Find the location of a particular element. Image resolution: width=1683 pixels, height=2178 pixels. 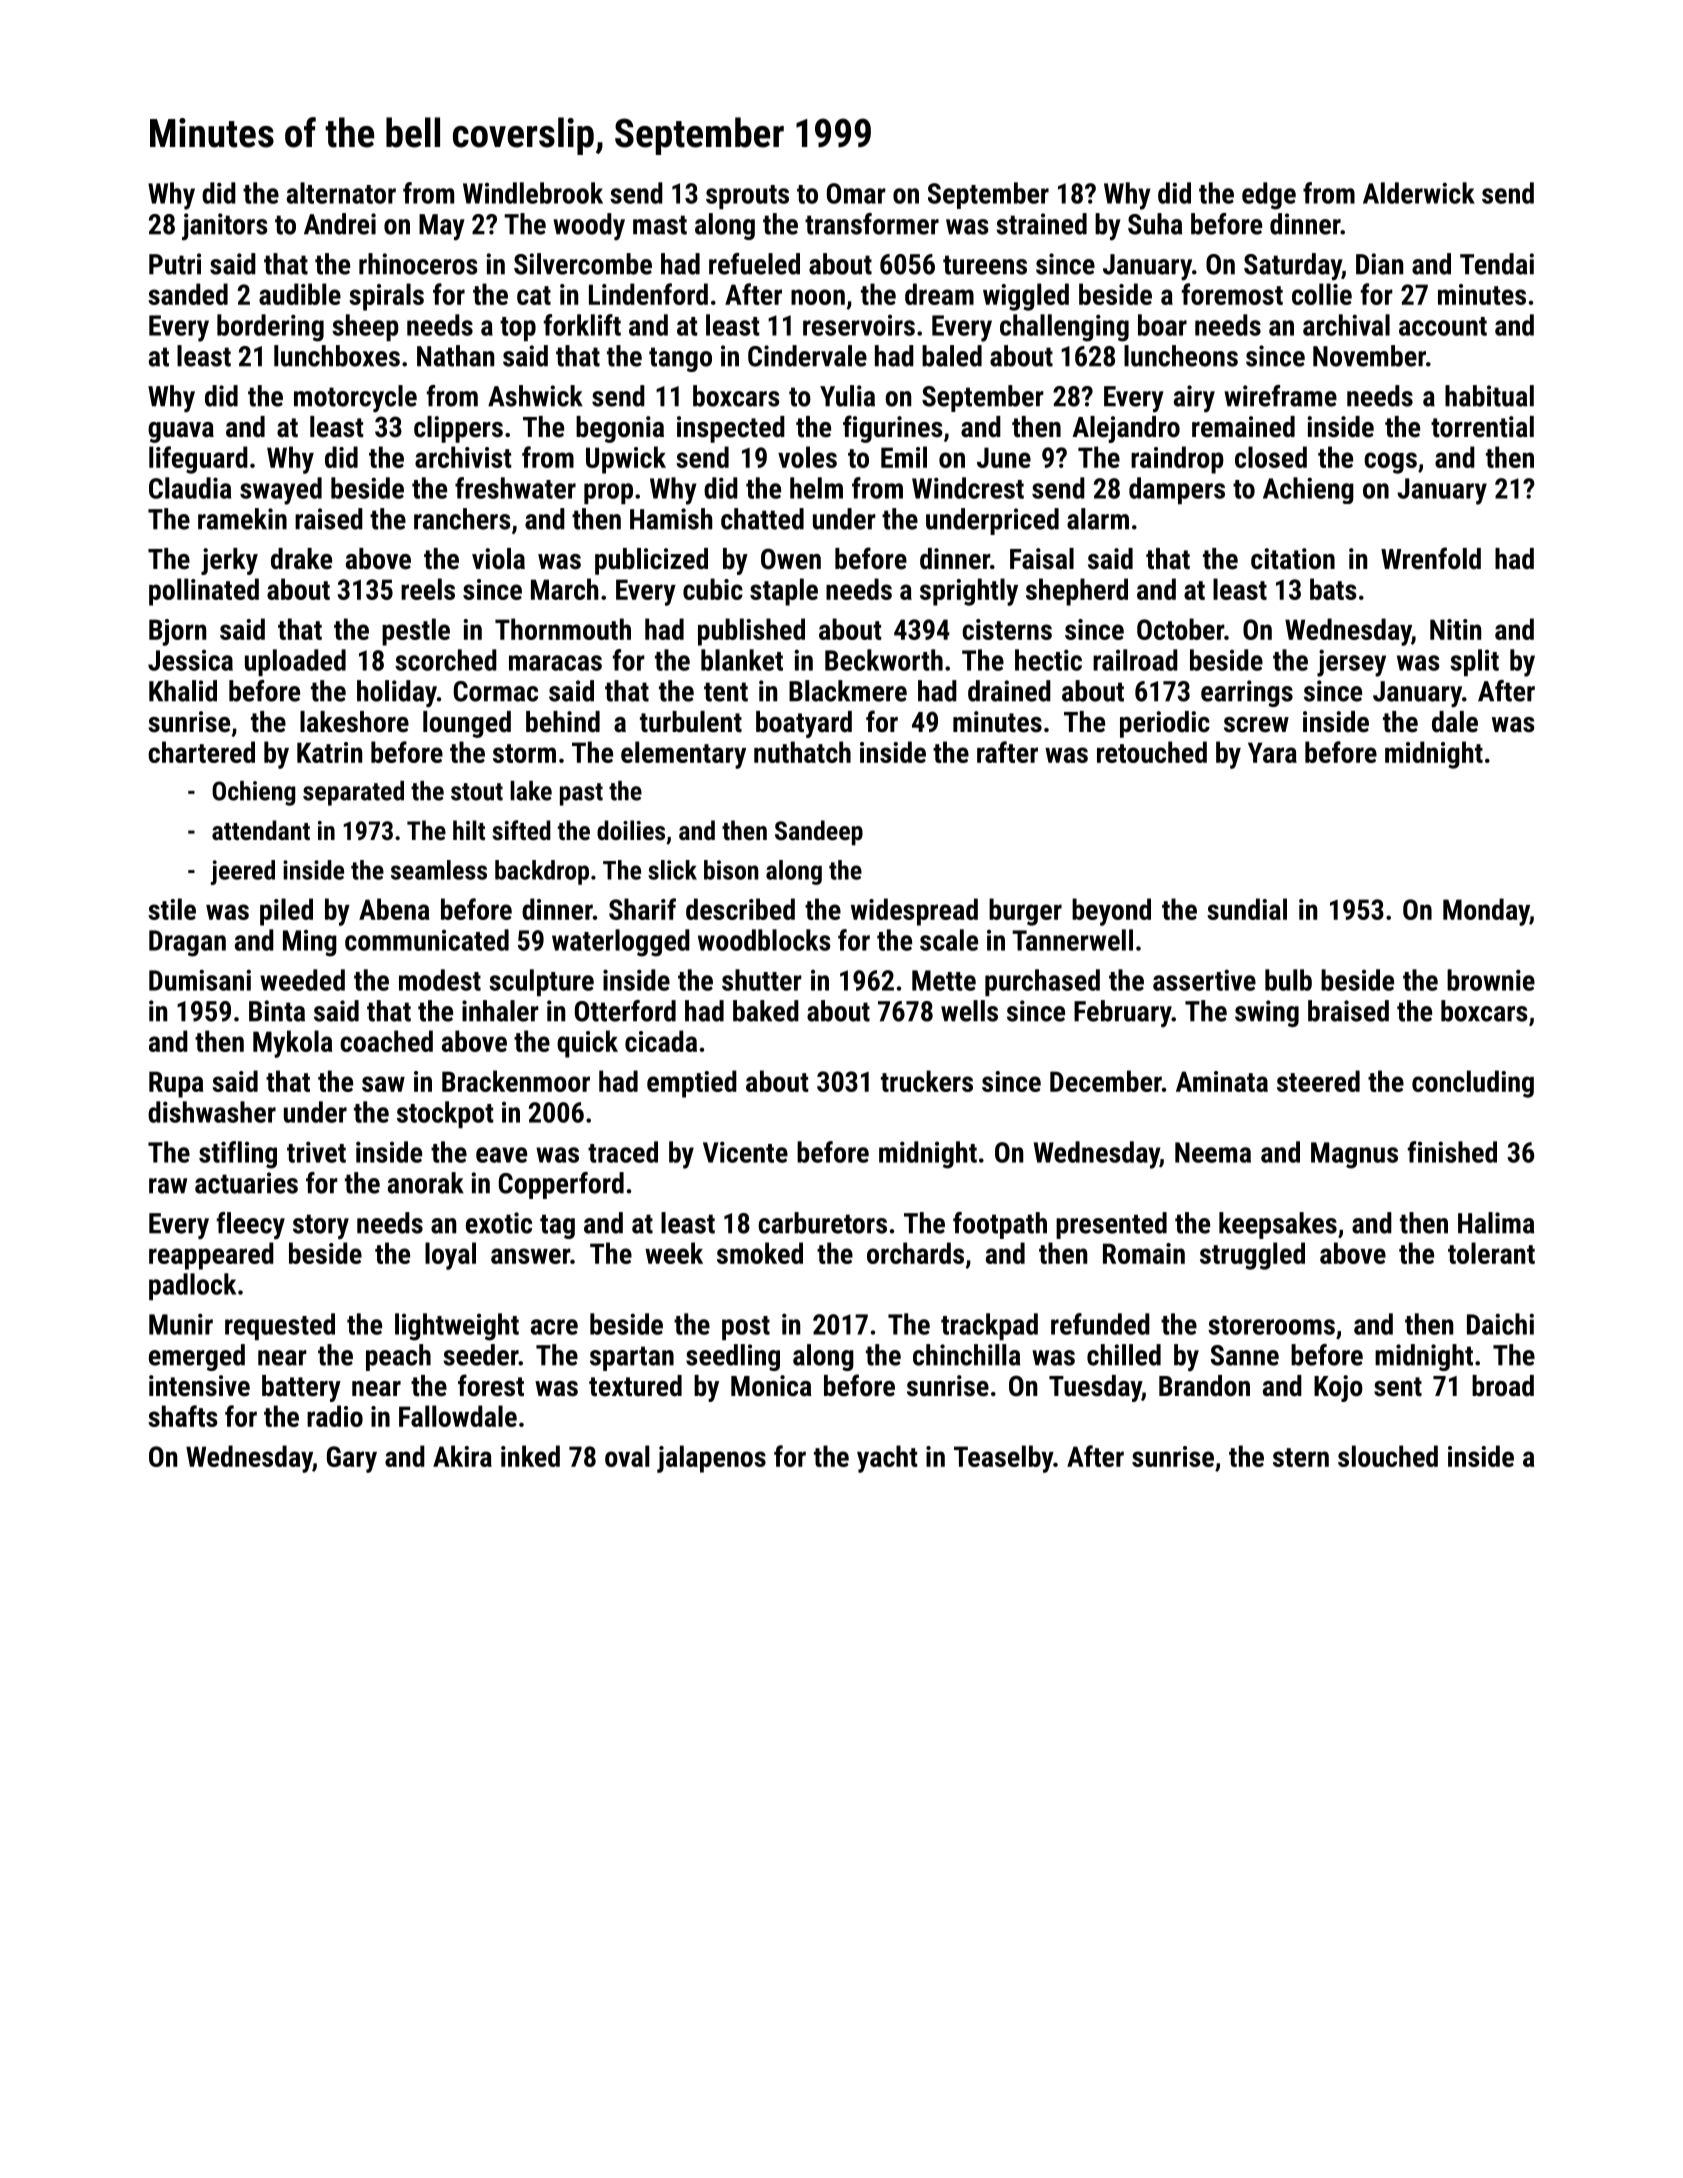

blanket is located at coordinates (742, 660).
